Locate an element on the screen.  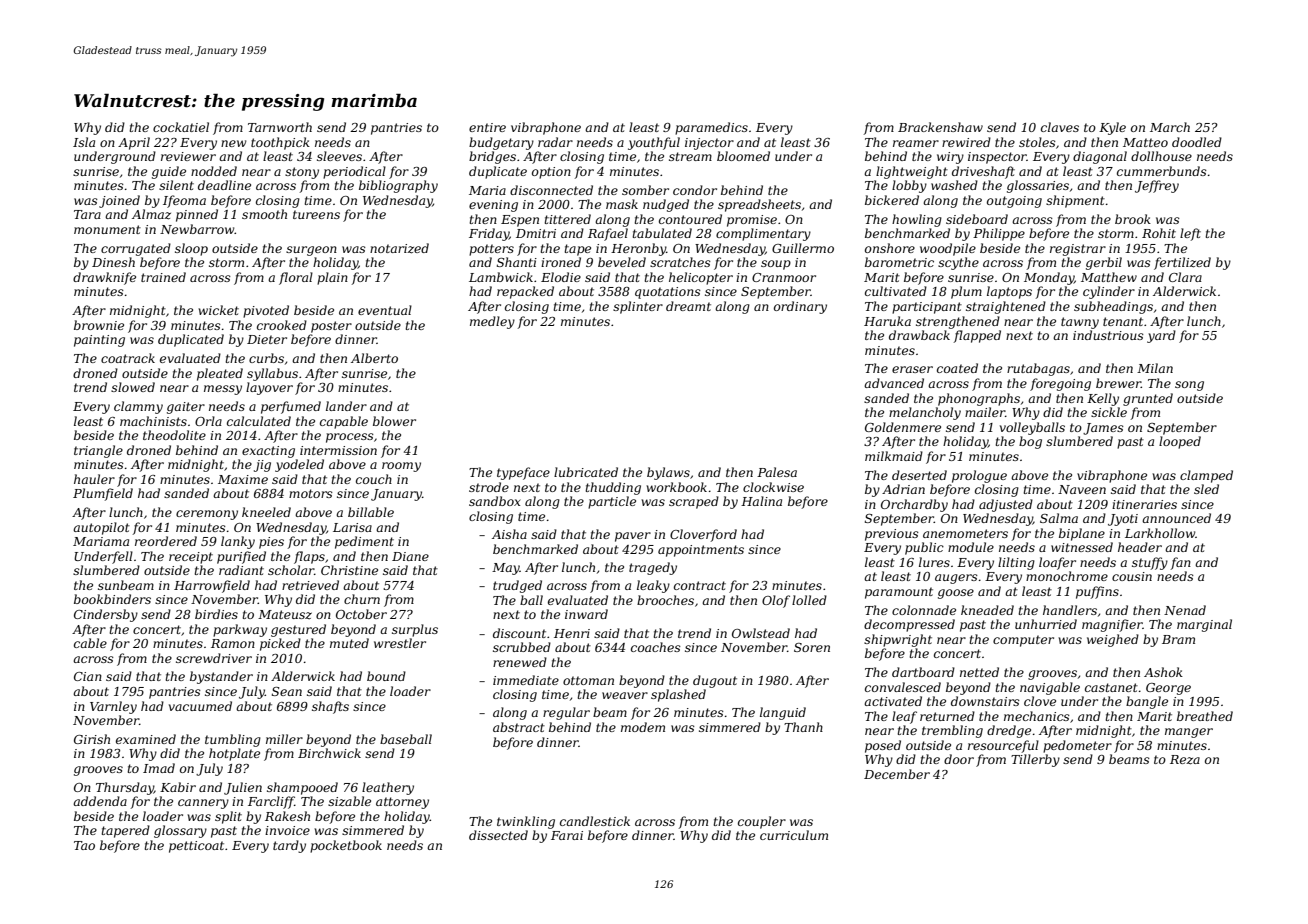
claves is located at coordinates (1060, 127).
